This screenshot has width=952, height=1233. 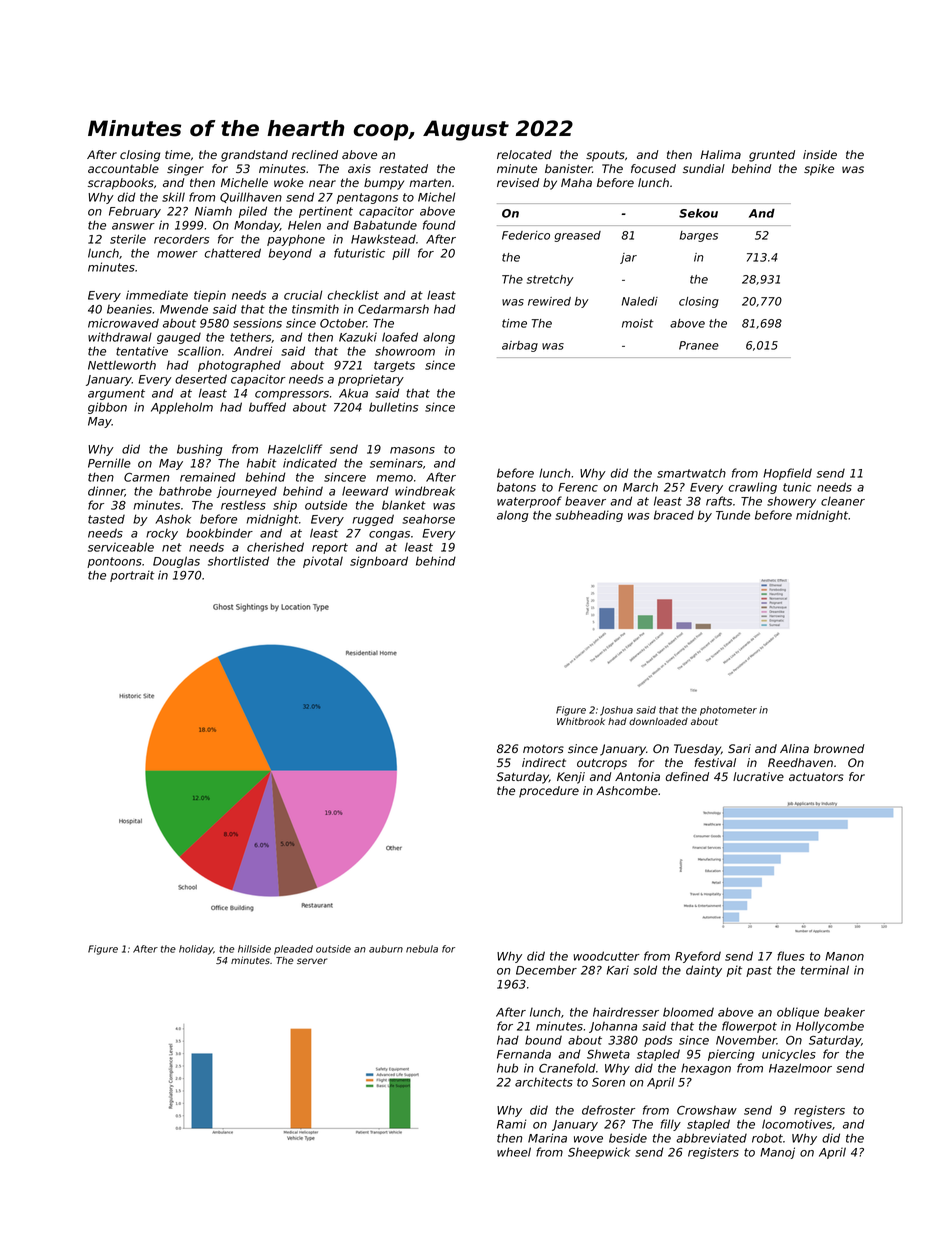 I want to click on spike, so click(x=819, y=170).
